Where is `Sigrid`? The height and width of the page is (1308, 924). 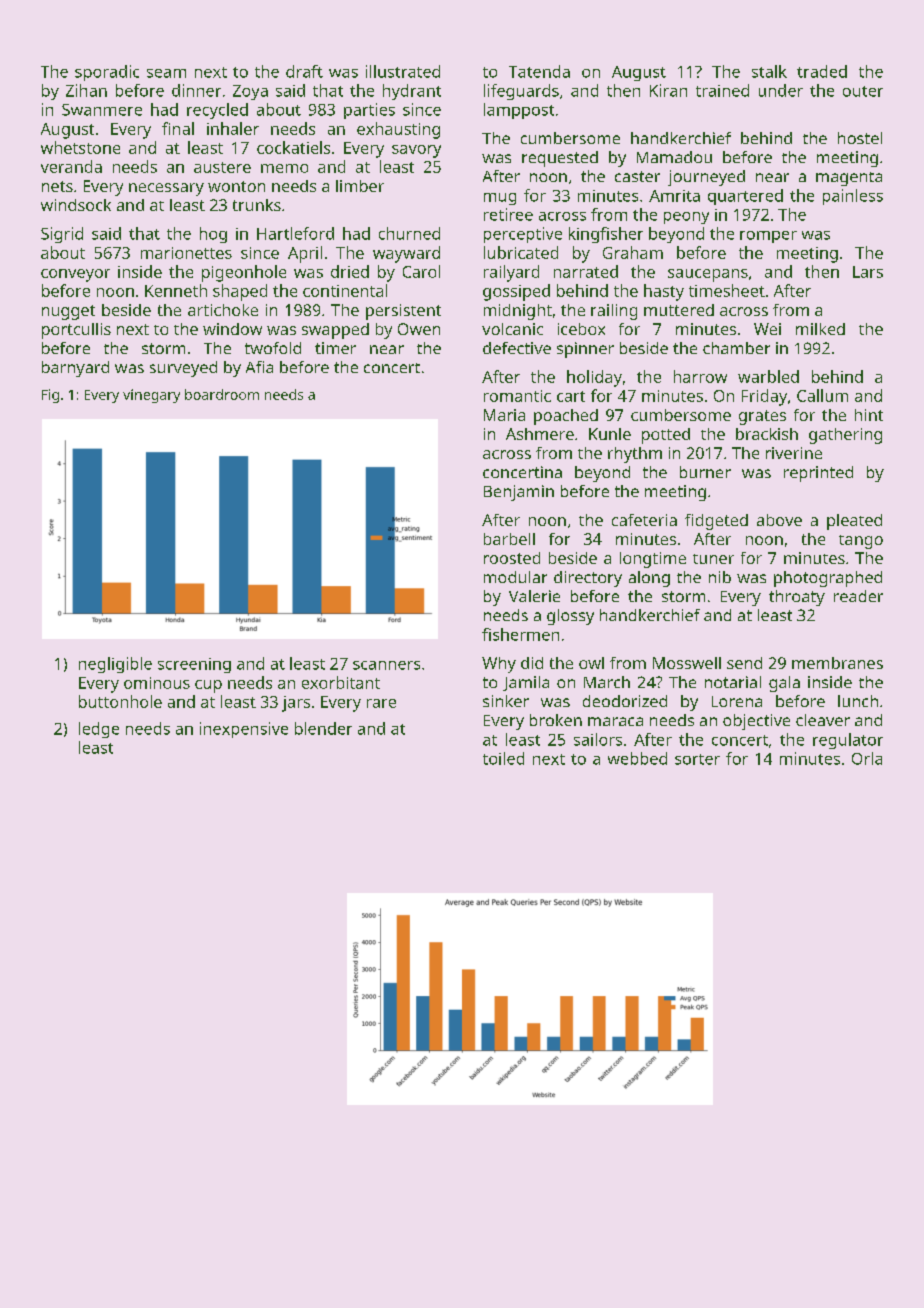
Sigrid is located at coordinates (62, 235).
